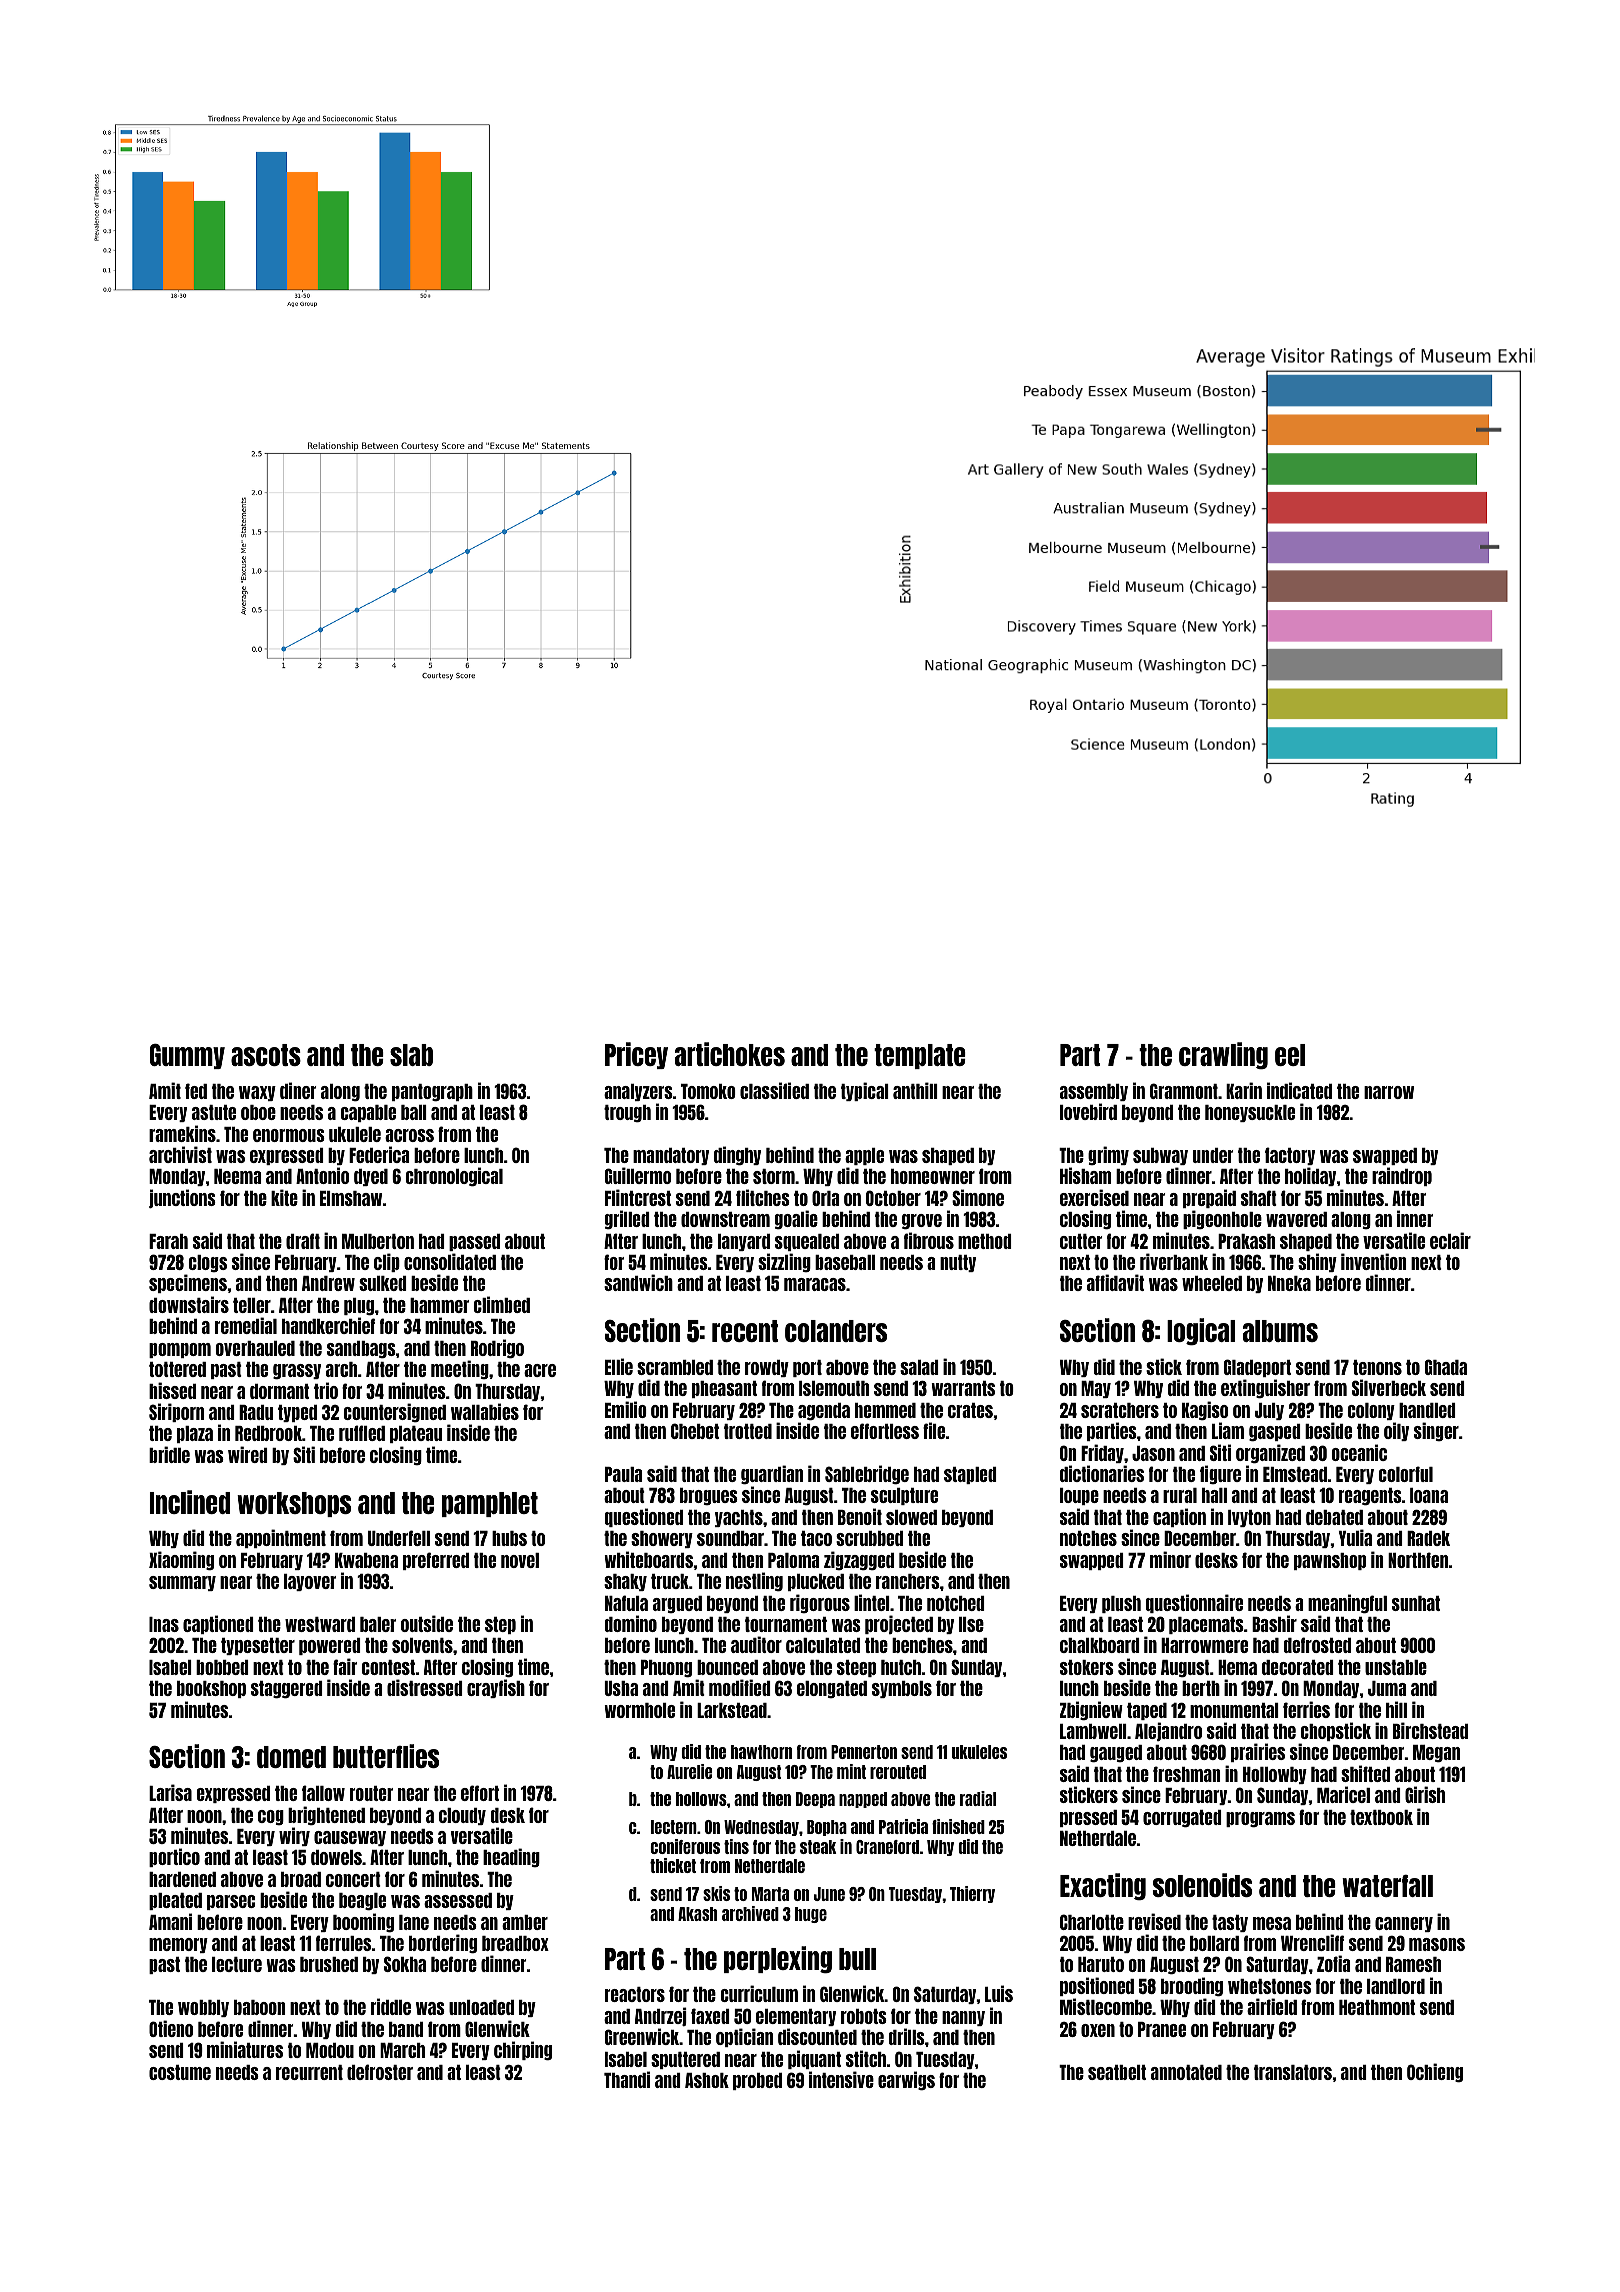 The width and height of the screenshot is (1620, 2292). Describe the element at coordinates (309, 2072) in the screenshot. I see `recurrent` at that location.
